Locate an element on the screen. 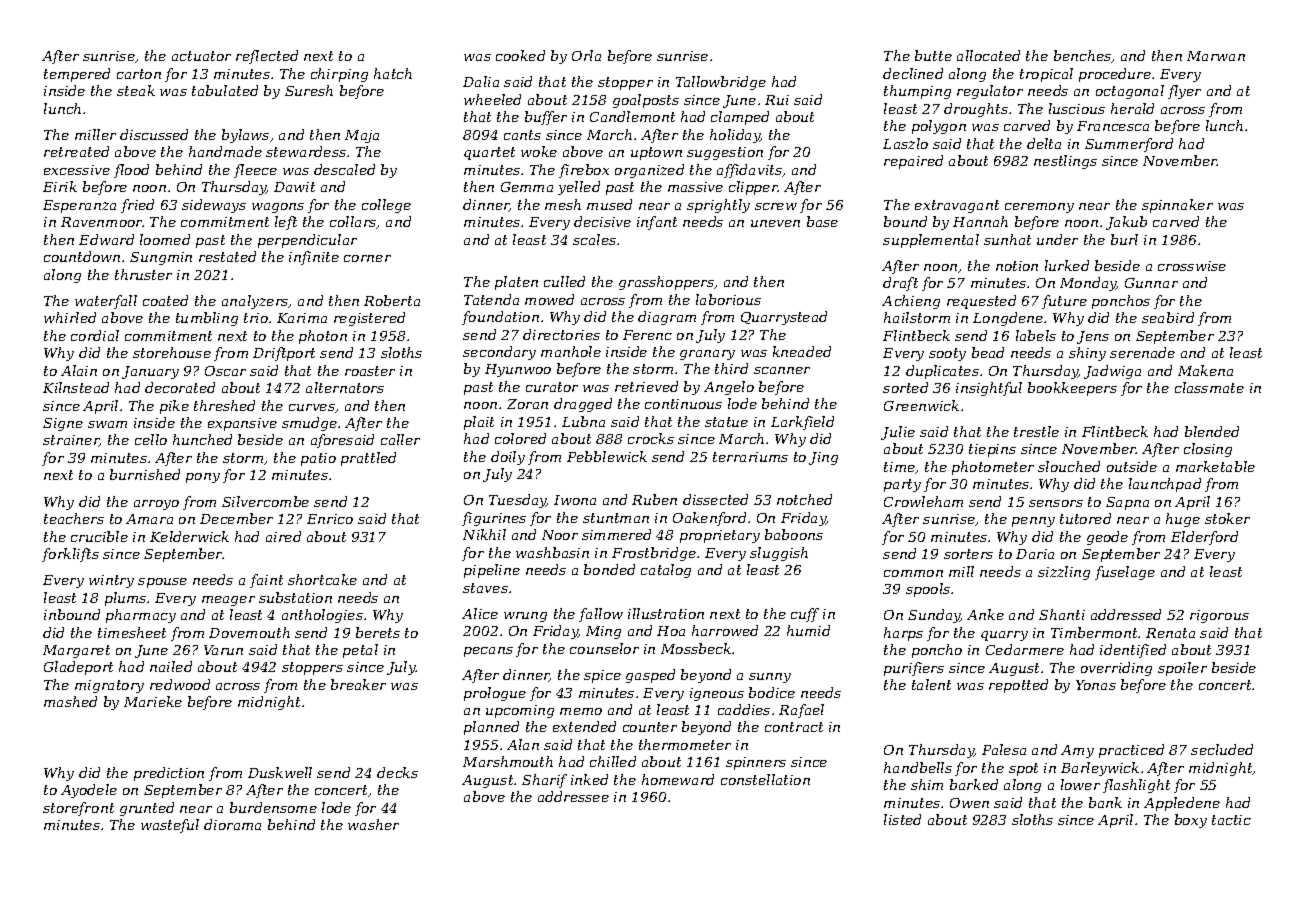  mused is located at coordinates (609, 204).
